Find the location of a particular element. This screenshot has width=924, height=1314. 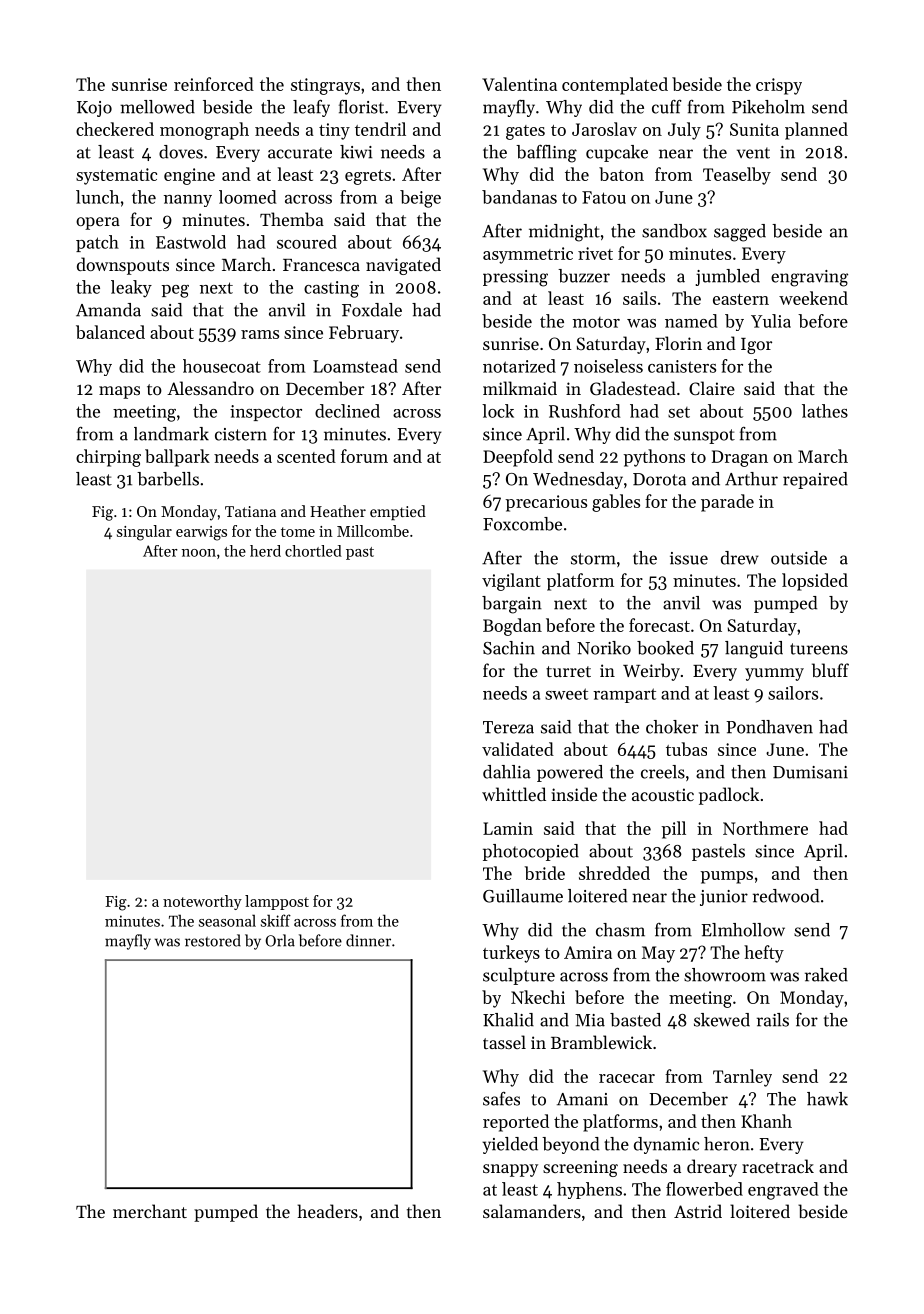

noteworthy is located at coordinates (202, 902).
